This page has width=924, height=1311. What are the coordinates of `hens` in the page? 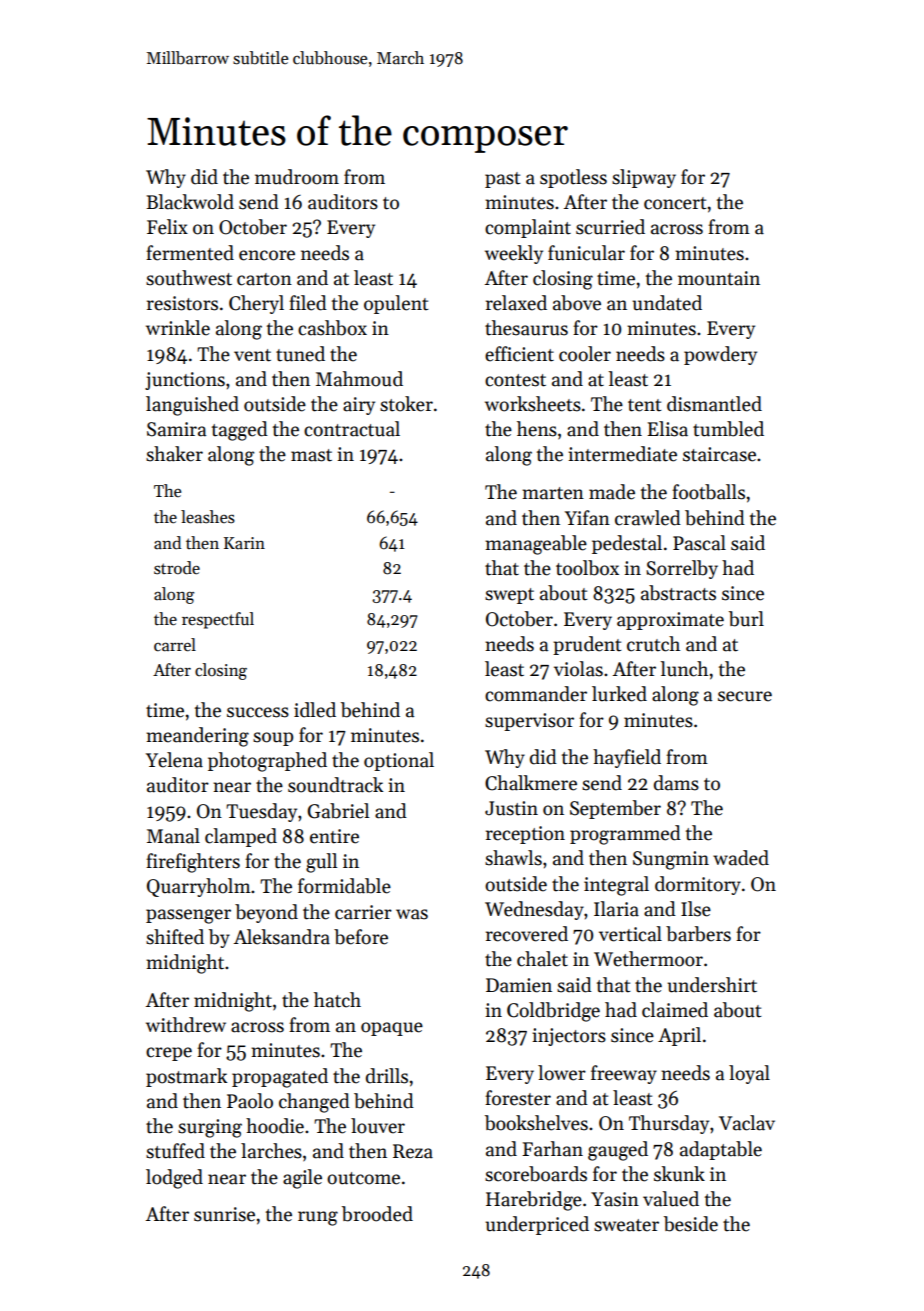 It's located at (537, 429).
